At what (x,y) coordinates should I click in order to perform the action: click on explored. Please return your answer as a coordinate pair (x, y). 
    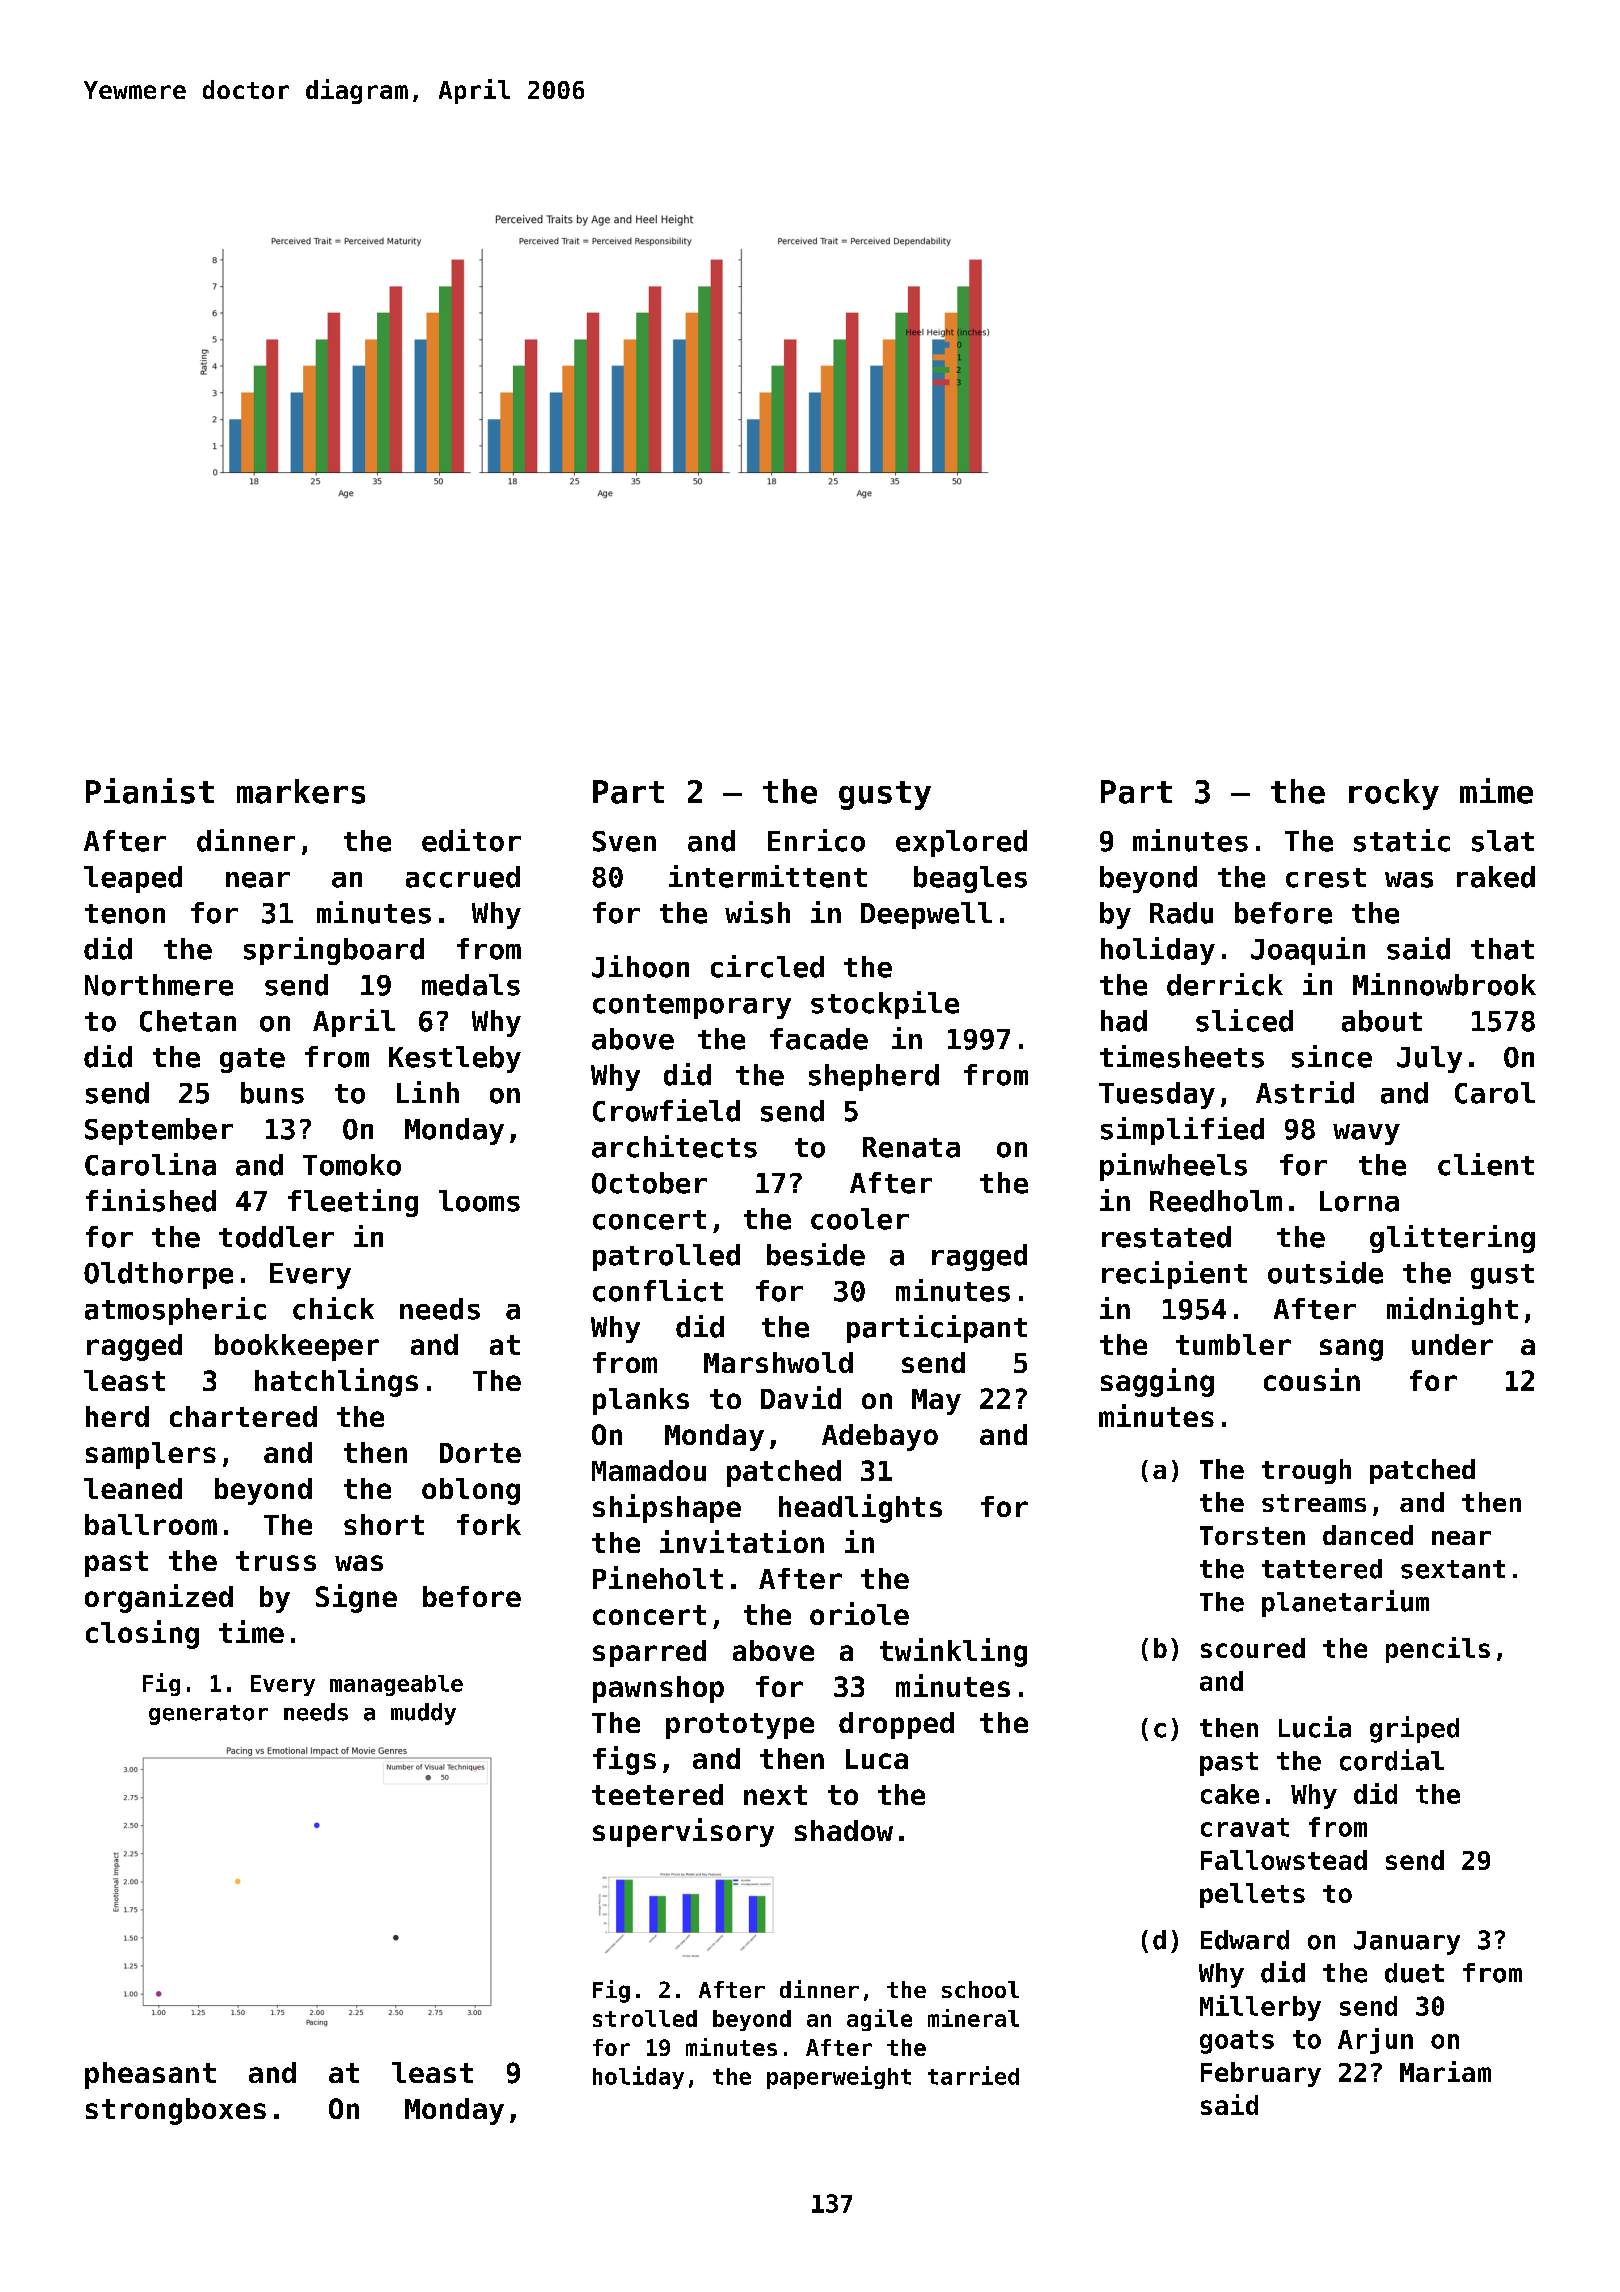
    Looking at the image, I should click on (961, 843).
